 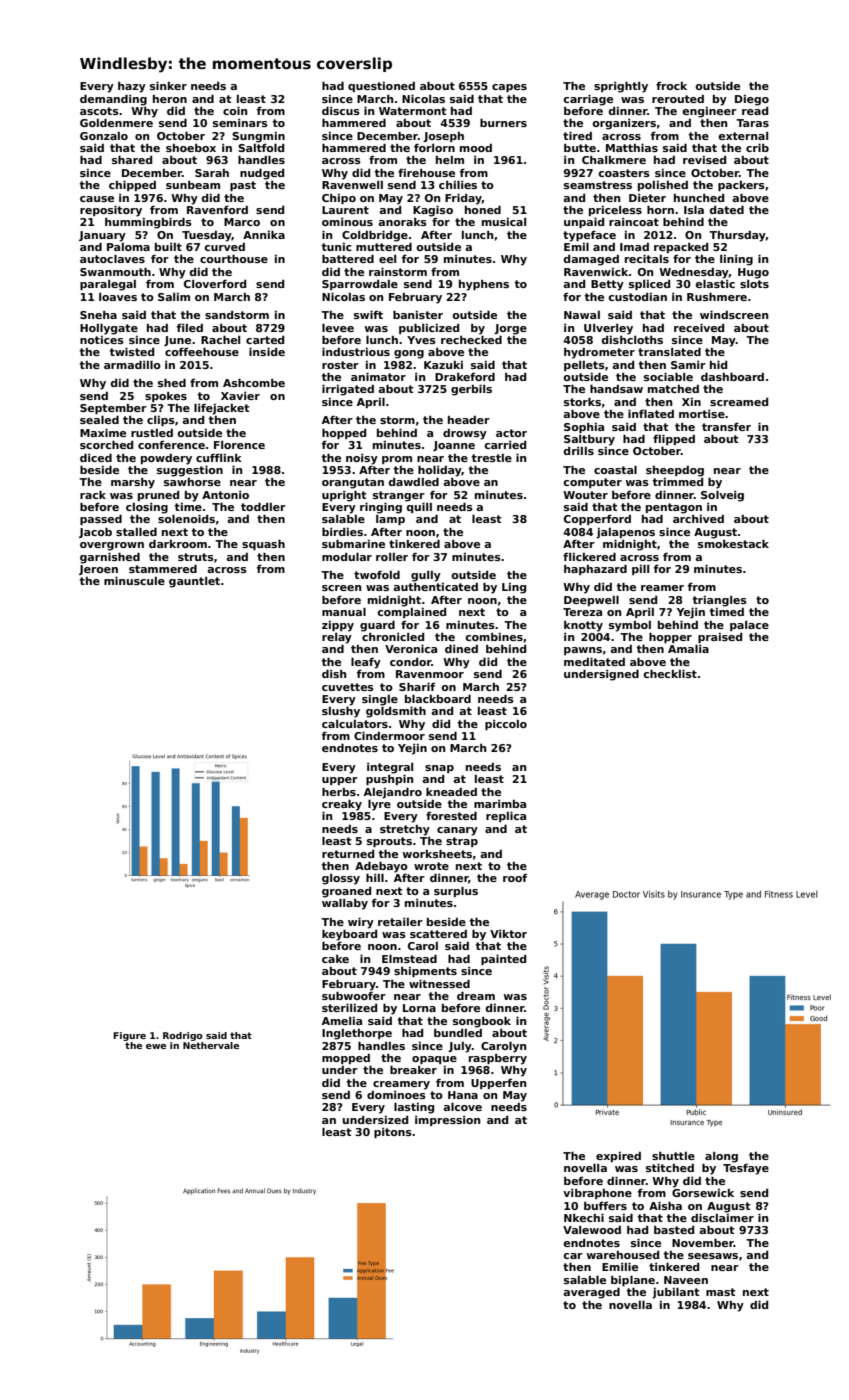 What do you see at coordinates (339, 791) in the screenshot?
I see `herbs` at bounding box center [339, 791].
